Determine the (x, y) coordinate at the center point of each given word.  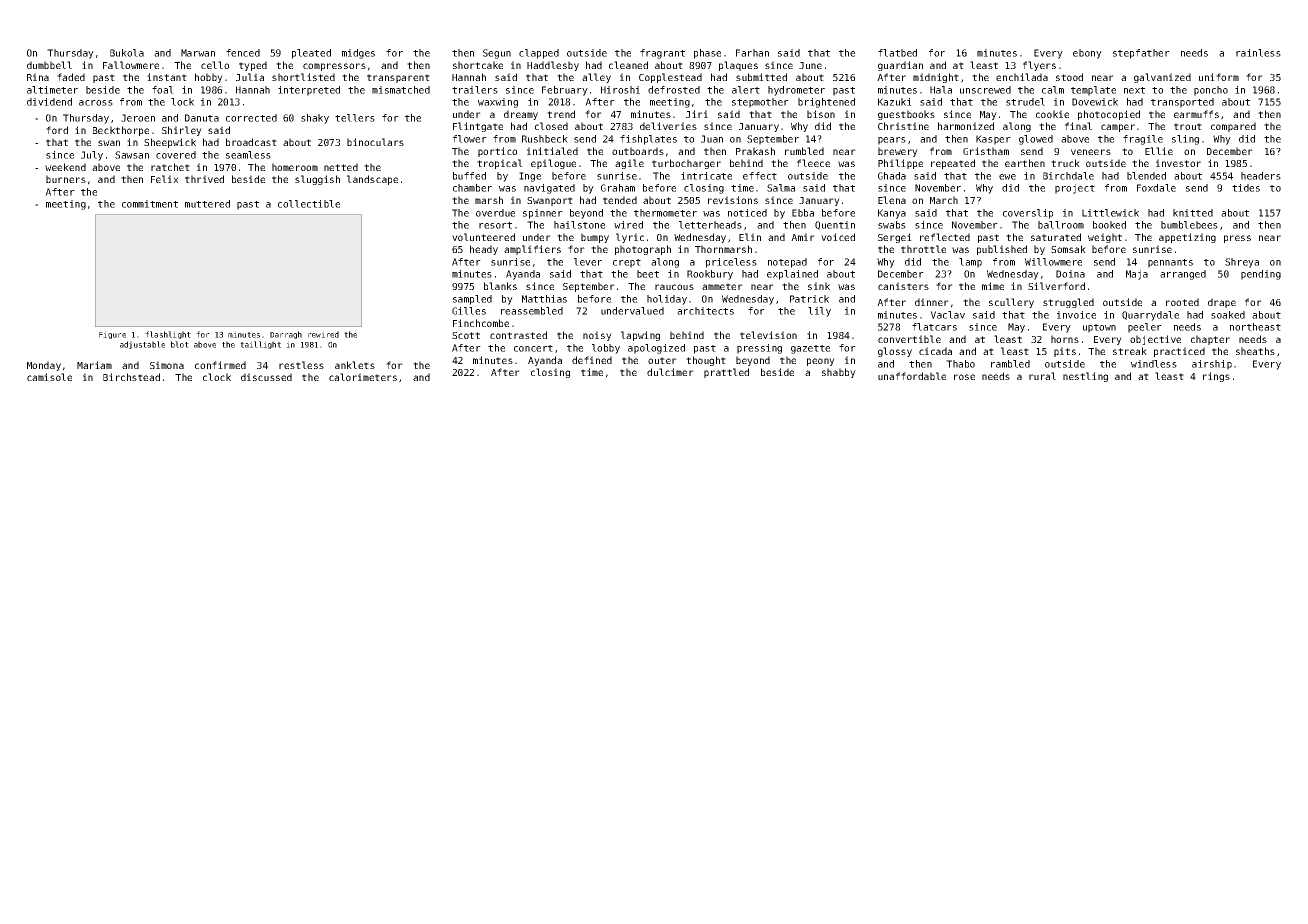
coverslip (1028, 214)
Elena (892, 200)
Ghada (892, 176)
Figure (112, 335)
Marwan (198, 53)
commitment (150, 204)
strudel (1025, 102)
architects (705, 311)
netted (341, 167)
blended (1146, 176)
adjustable (142, 345)
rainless (1258, 53)
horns (1065, 339)
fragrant (662, 54)
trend (561, 114)
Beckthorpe (121, 131)
